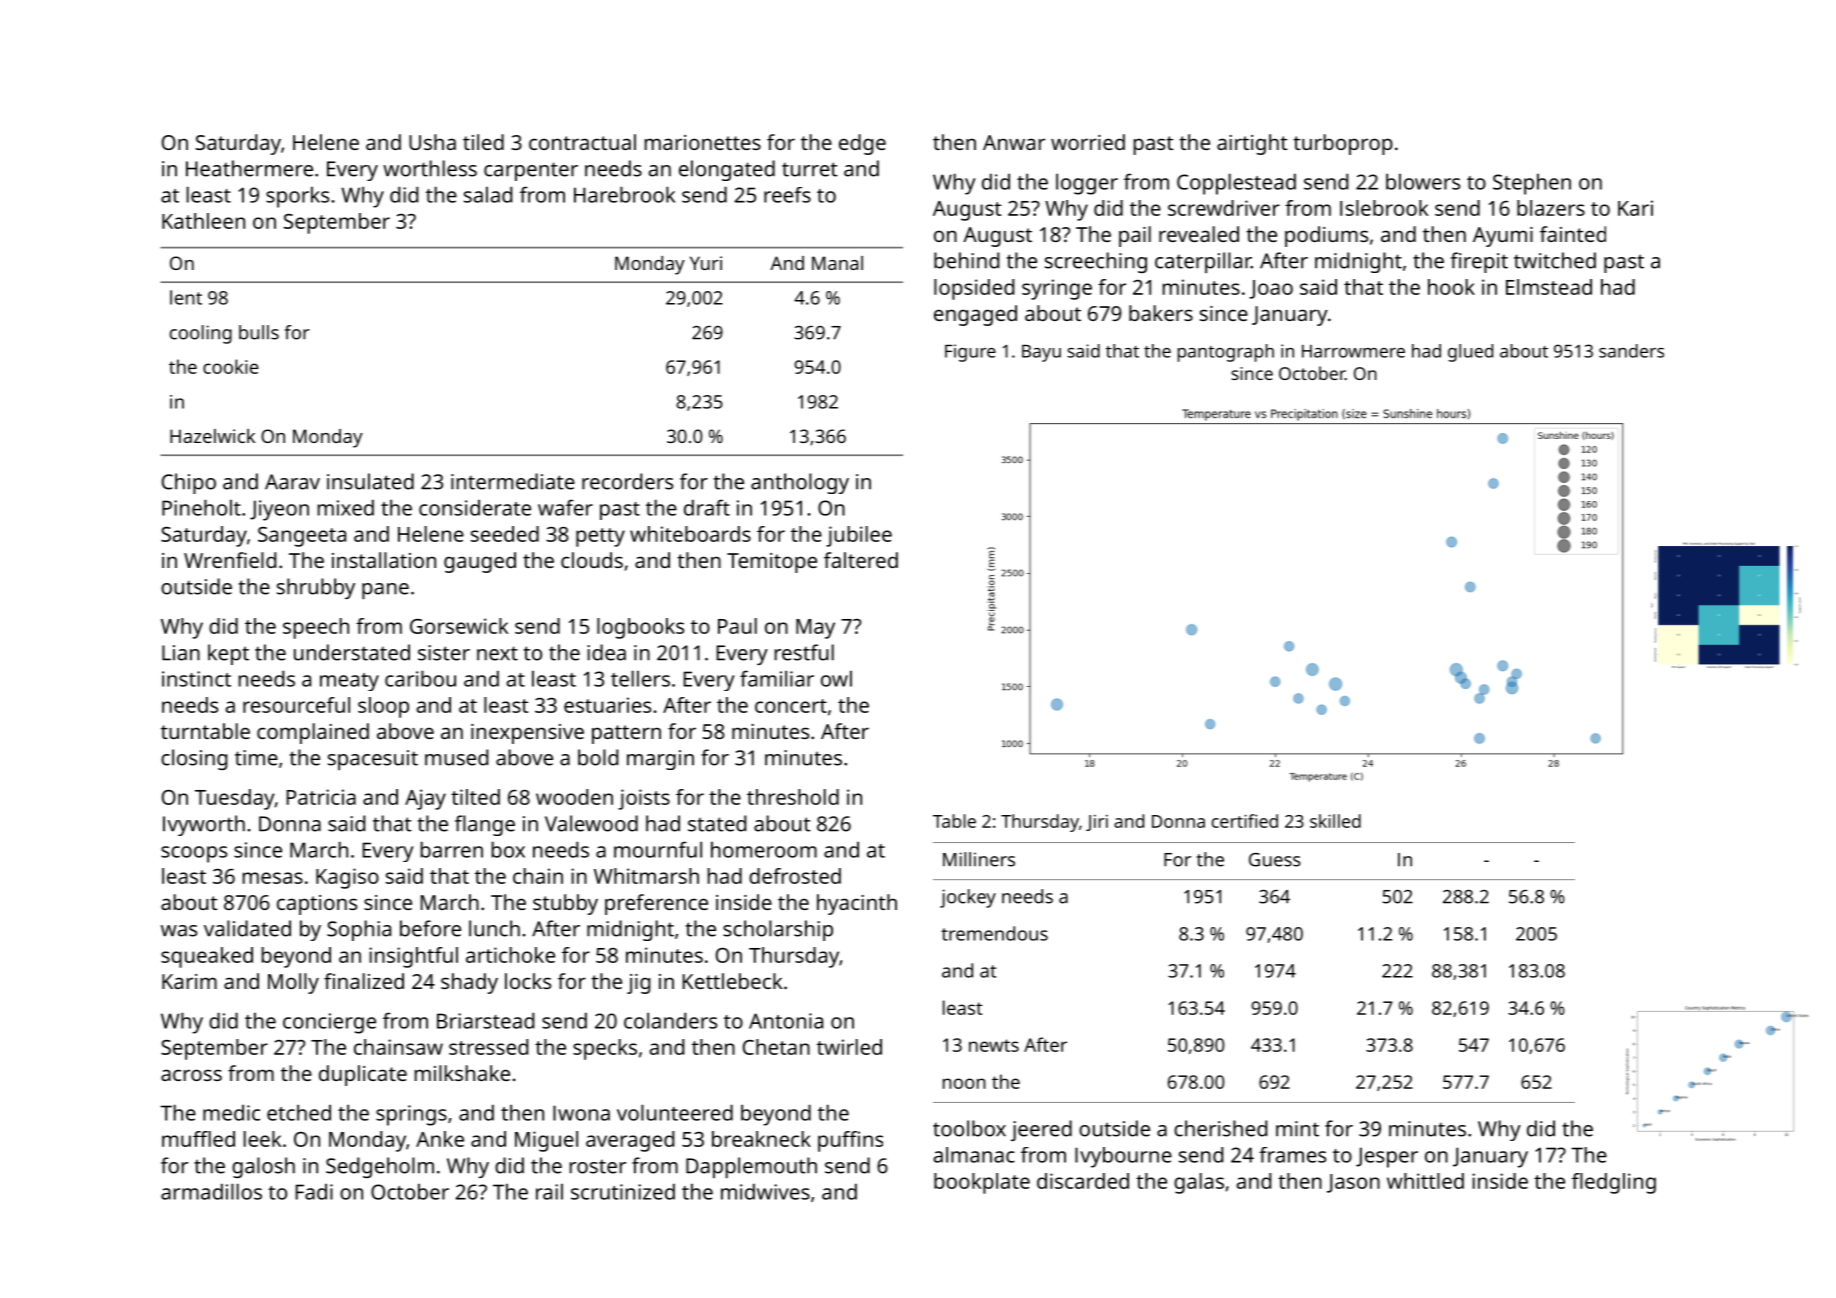 The width and height of the screenshot is (1836, 1298). Describe the element at coordinates (1199, 1183) in the screenshot. I see `galas` at that location.
